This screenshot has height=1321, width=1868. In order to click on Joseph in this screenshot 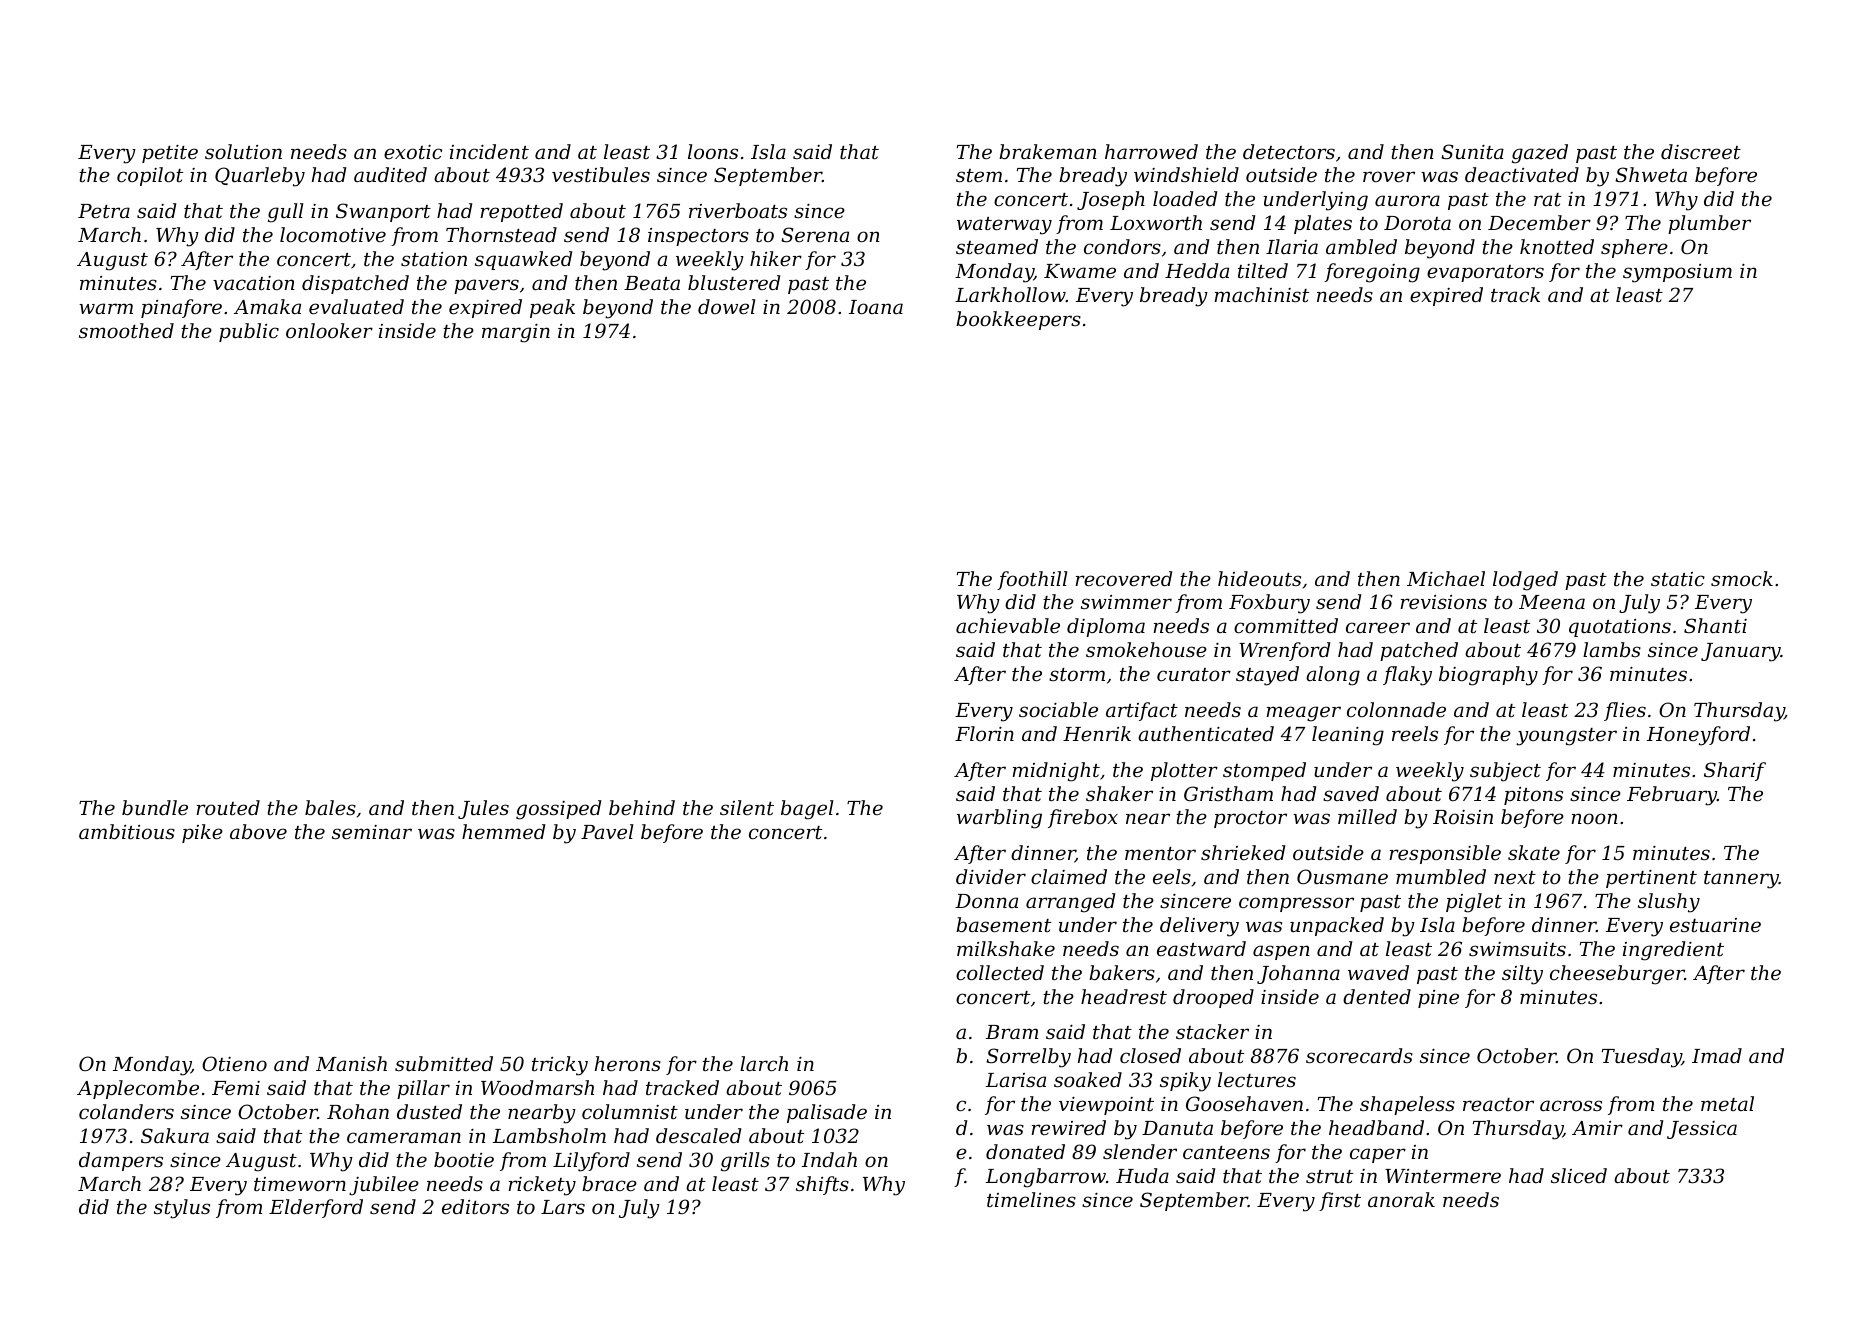, I will do `click(1111, 200)`.
